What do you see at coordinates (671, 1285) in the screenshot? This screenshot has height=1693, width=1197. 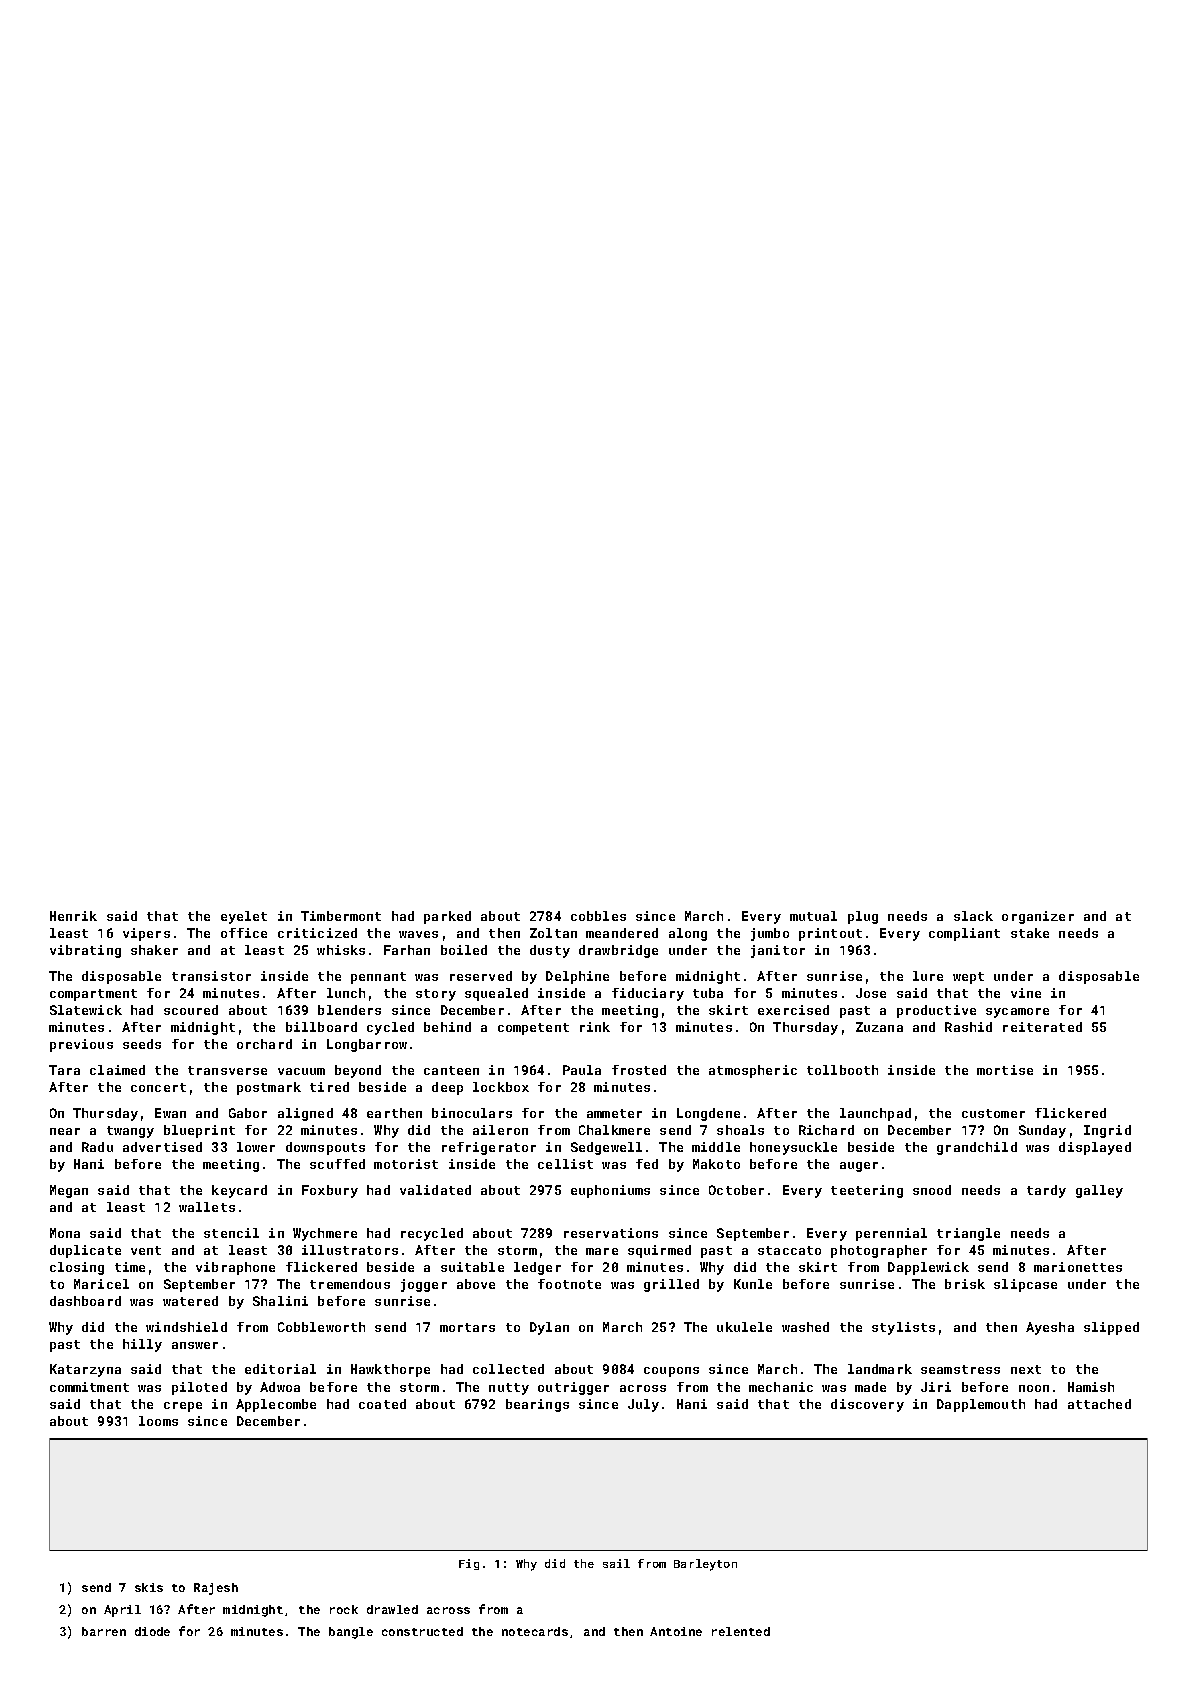 I see `grilled` at bounding box center [671, 1285].
